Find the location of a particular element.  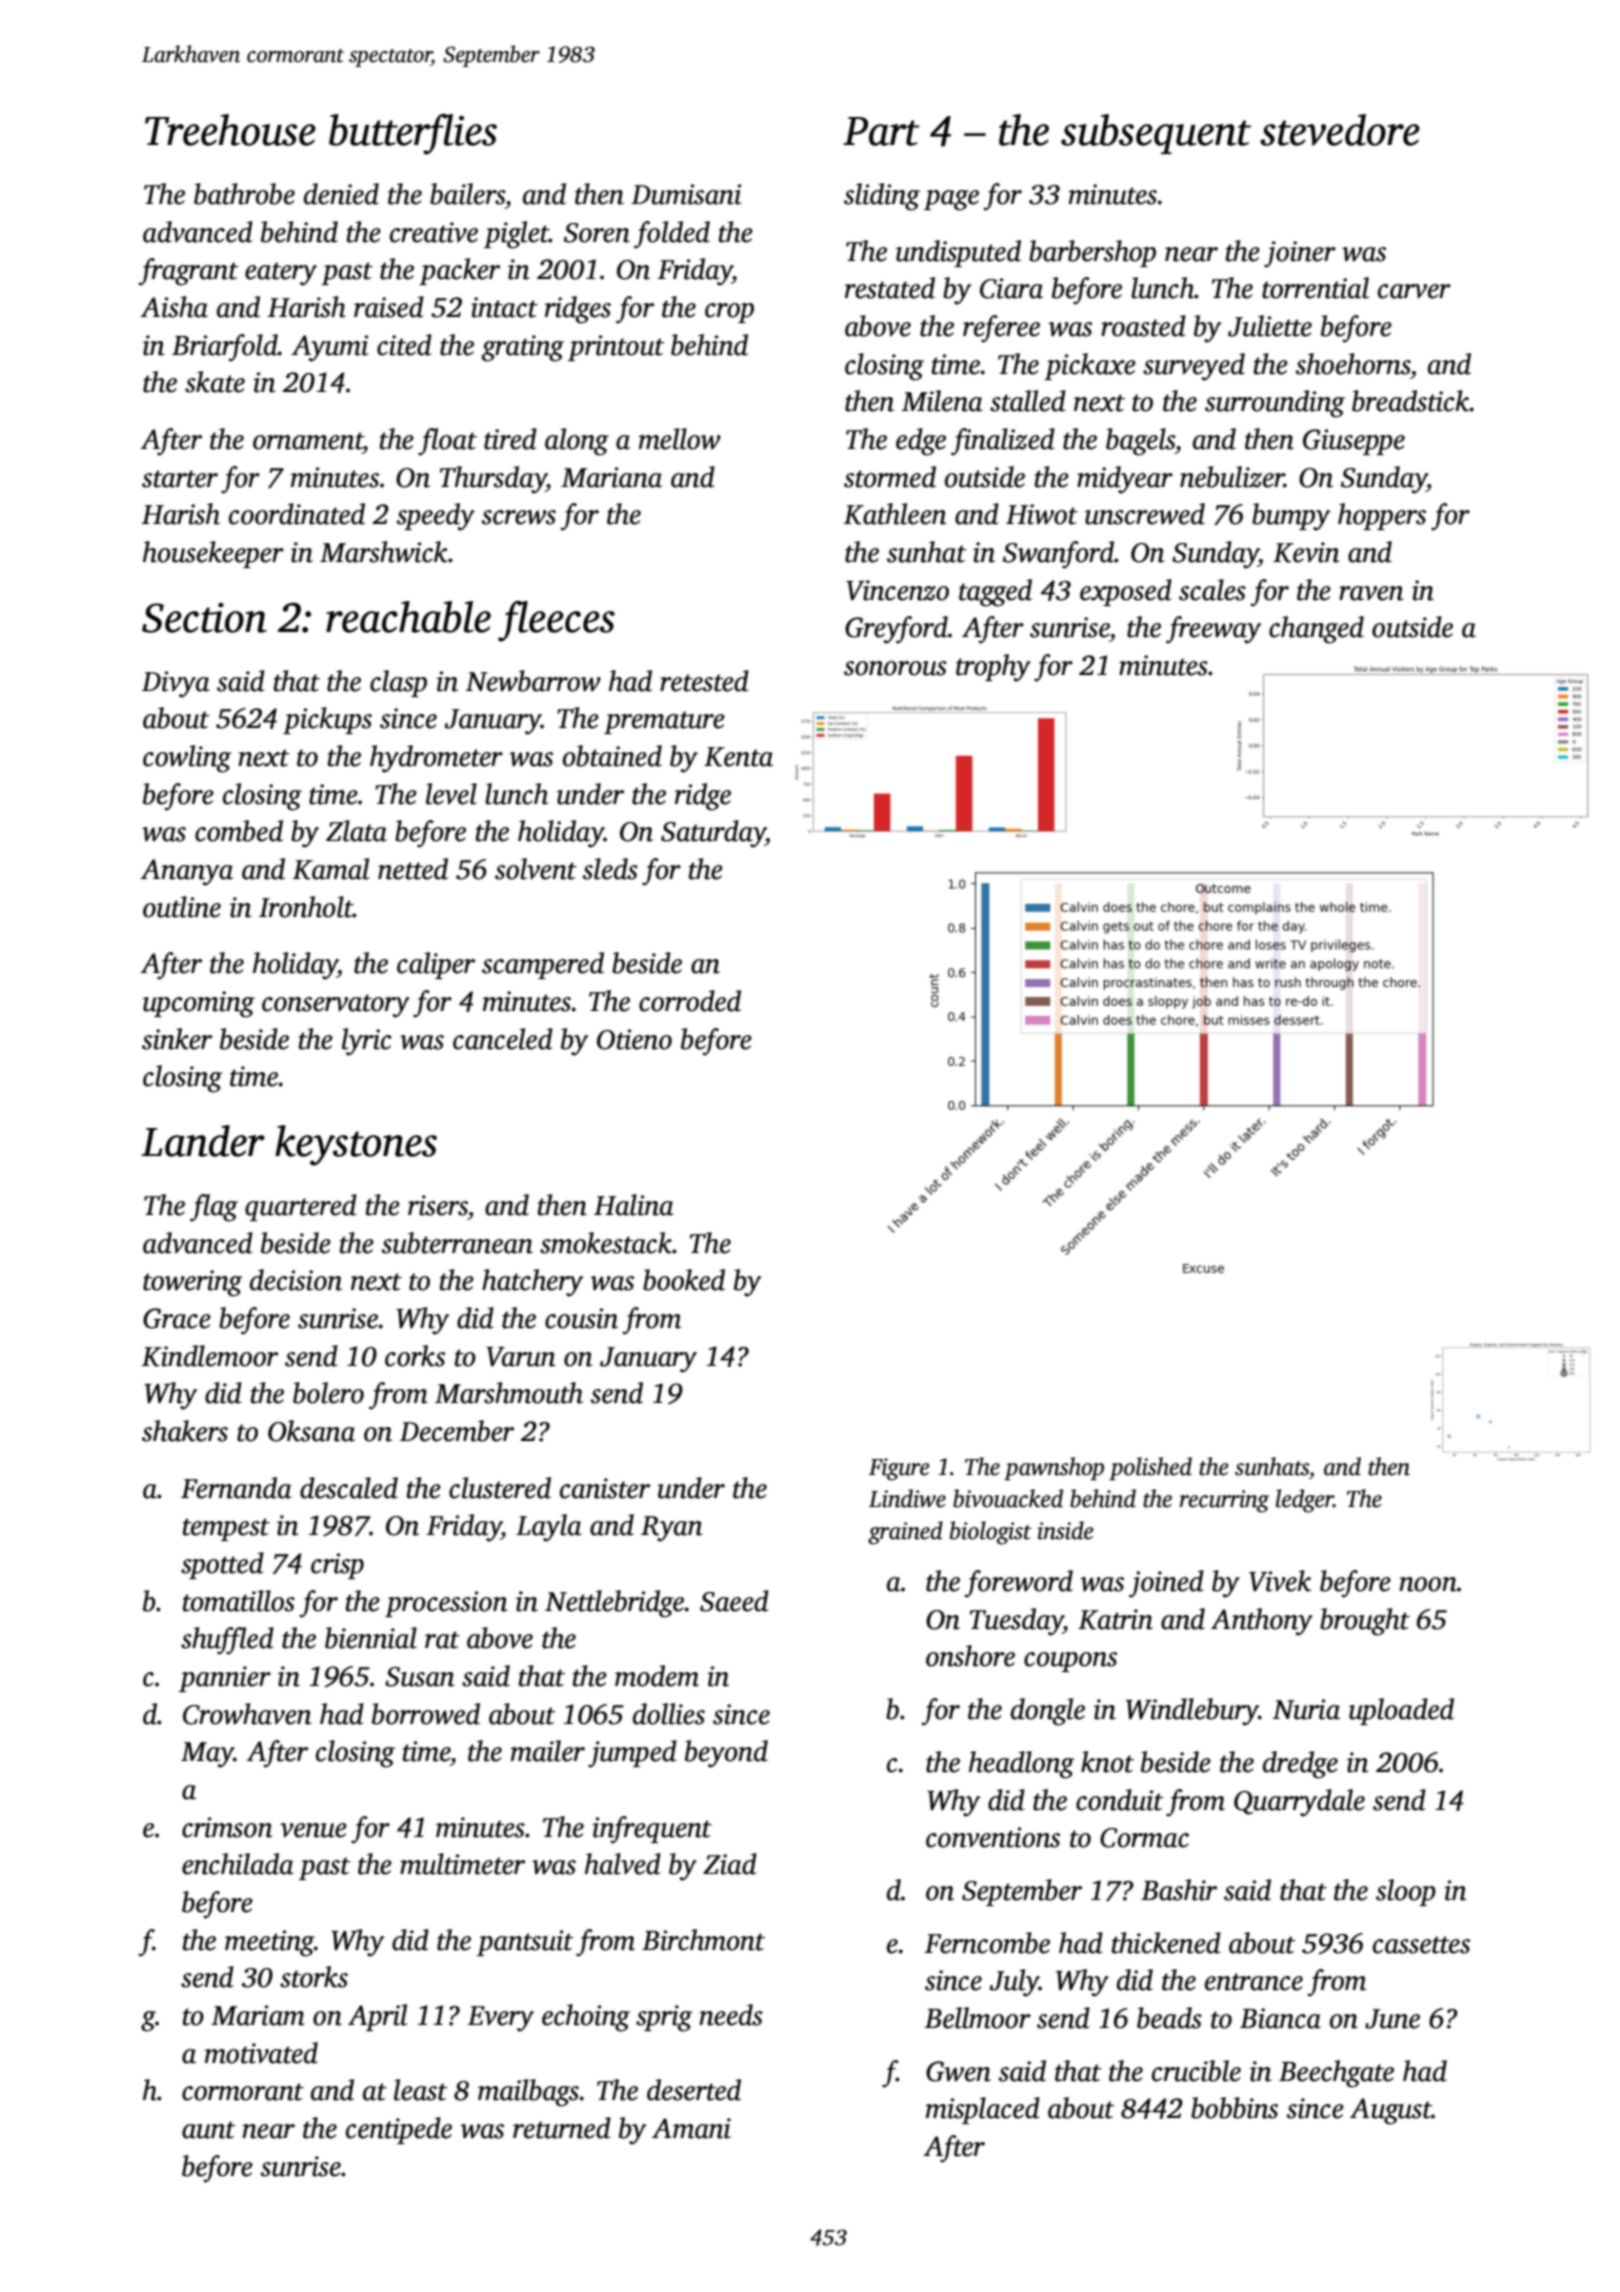

booked is located at coordinates (684, 1280).
